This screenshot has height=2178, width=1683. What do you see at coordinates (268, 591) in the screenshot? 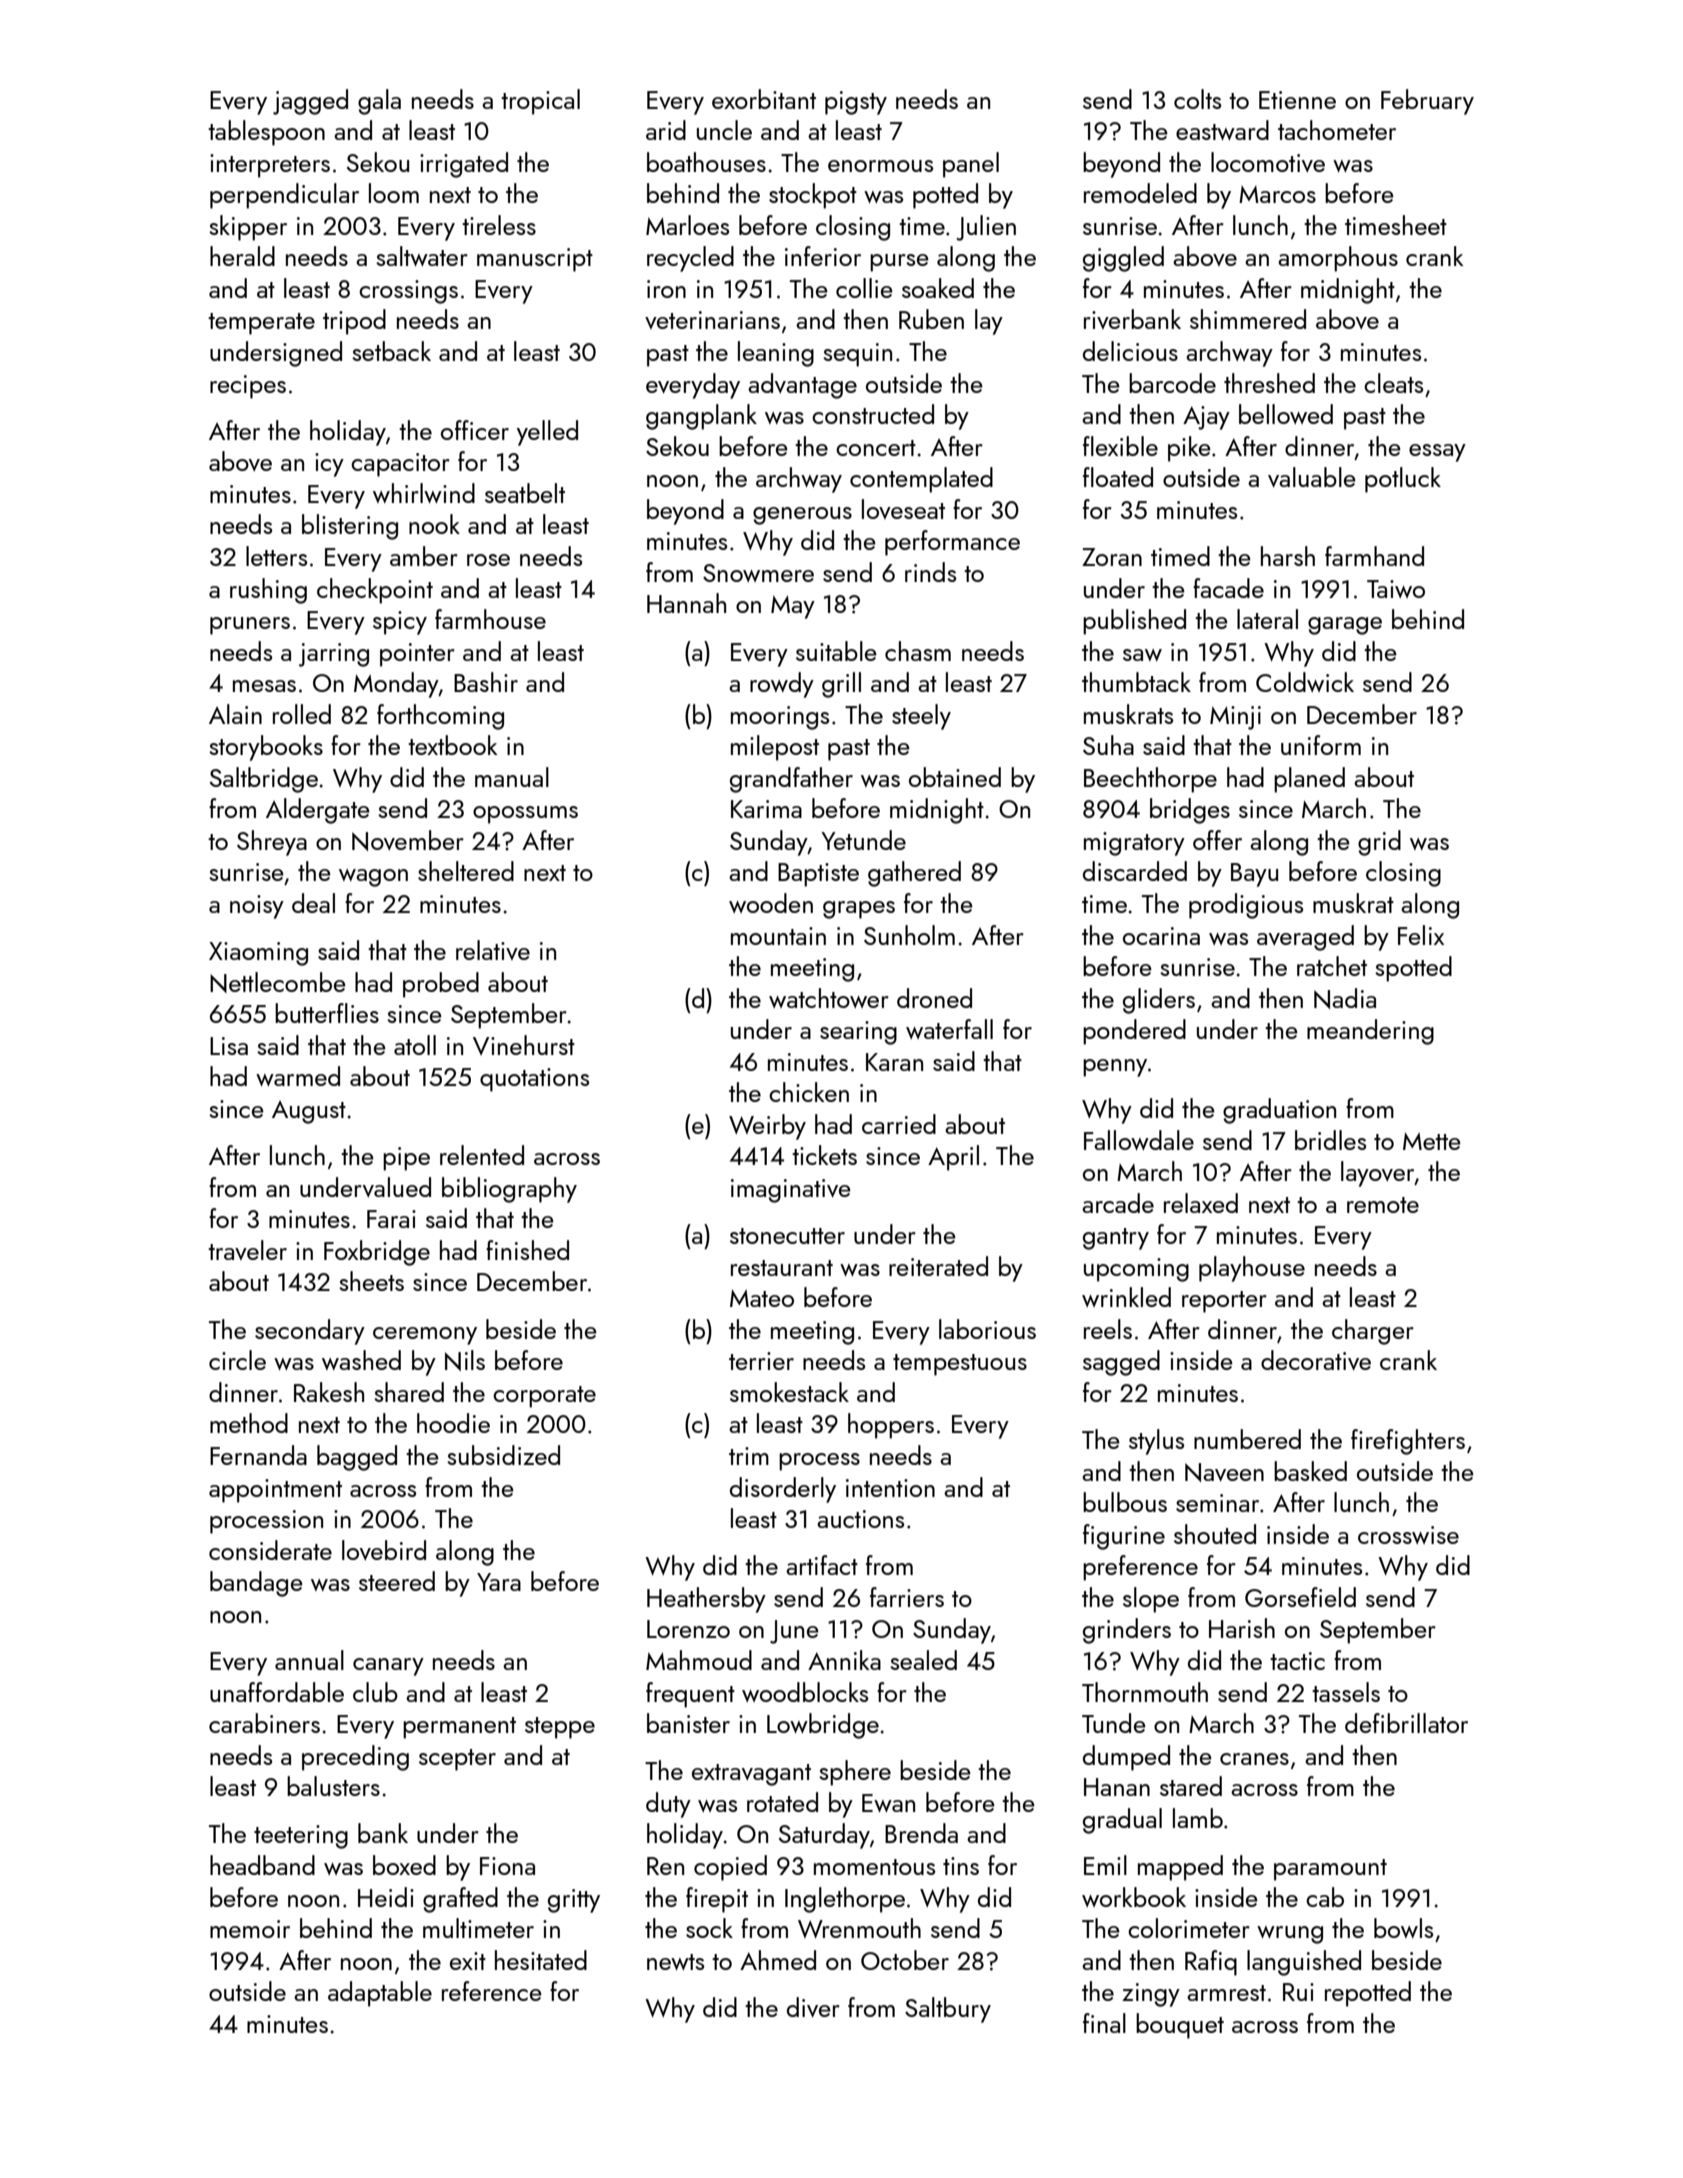
I see `rushing` at bounding box center [268, 591].
